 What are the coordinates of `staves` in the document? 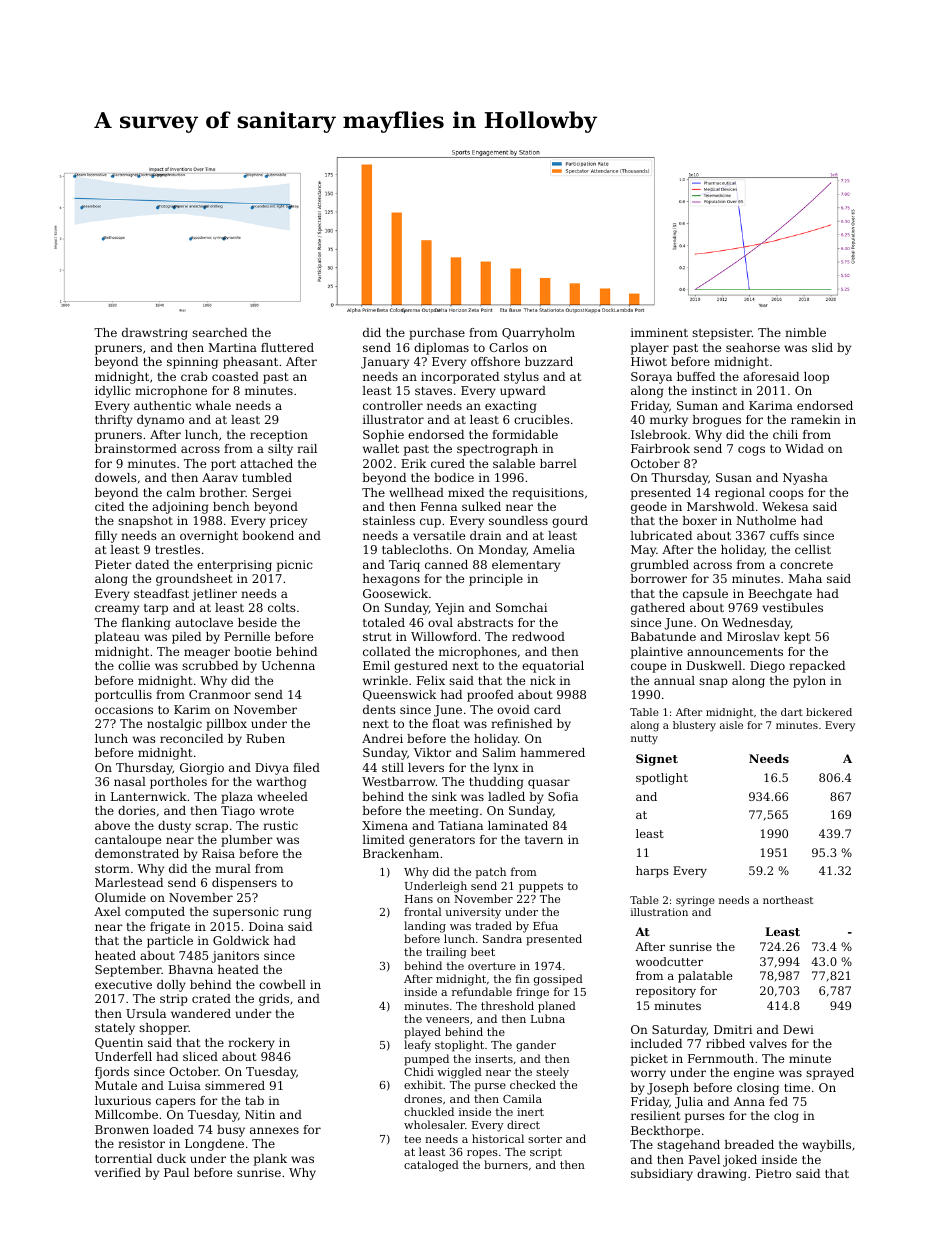 It's located at (433, 391).
